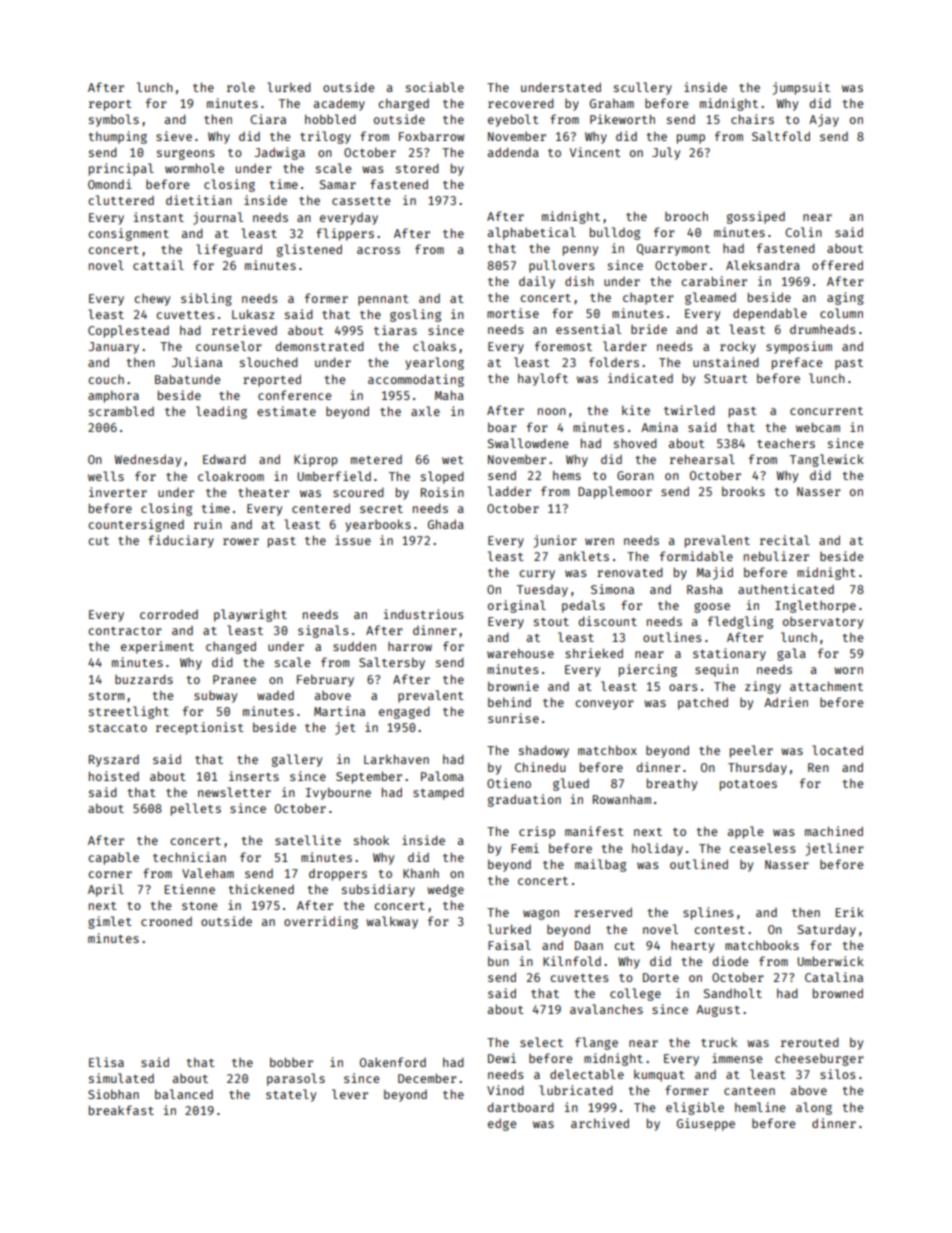 Image resolution: width=952 pixels, height=1233 pixels. I want to click on breakfast, so click(121, 1110).
